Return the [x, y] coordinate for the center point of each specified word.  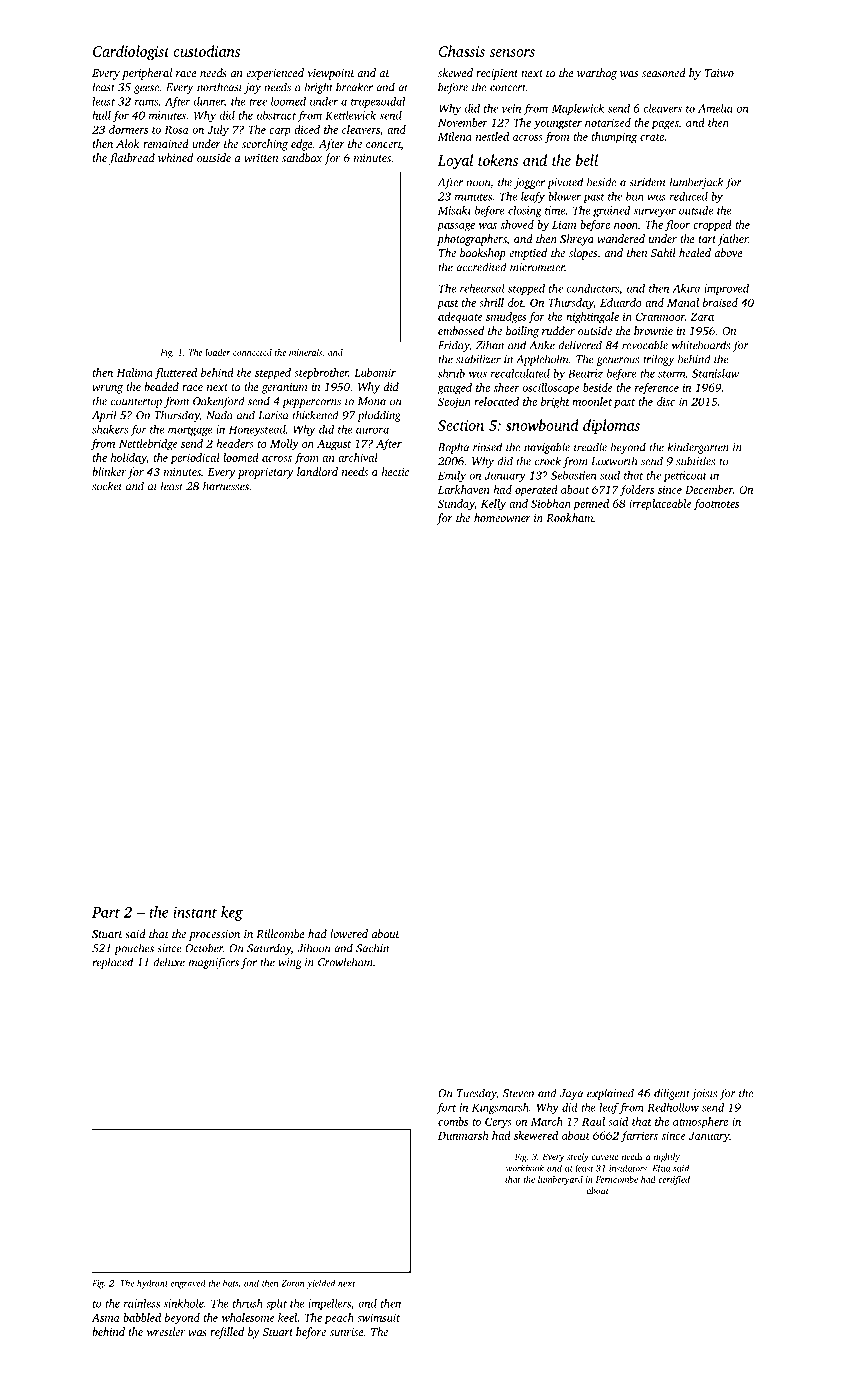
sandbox [302, 157]
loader [217, 352]
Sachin [372, 948]
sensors [512, 53]
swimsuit [378, 1317]
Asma [106, 1318]
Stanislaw [716, 373]
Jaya [571, 1094]
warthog [597, 74]
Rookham [569, 517]
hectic [395, 471]
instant [195, 912]
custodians [207, 51]
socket [107, 486]
